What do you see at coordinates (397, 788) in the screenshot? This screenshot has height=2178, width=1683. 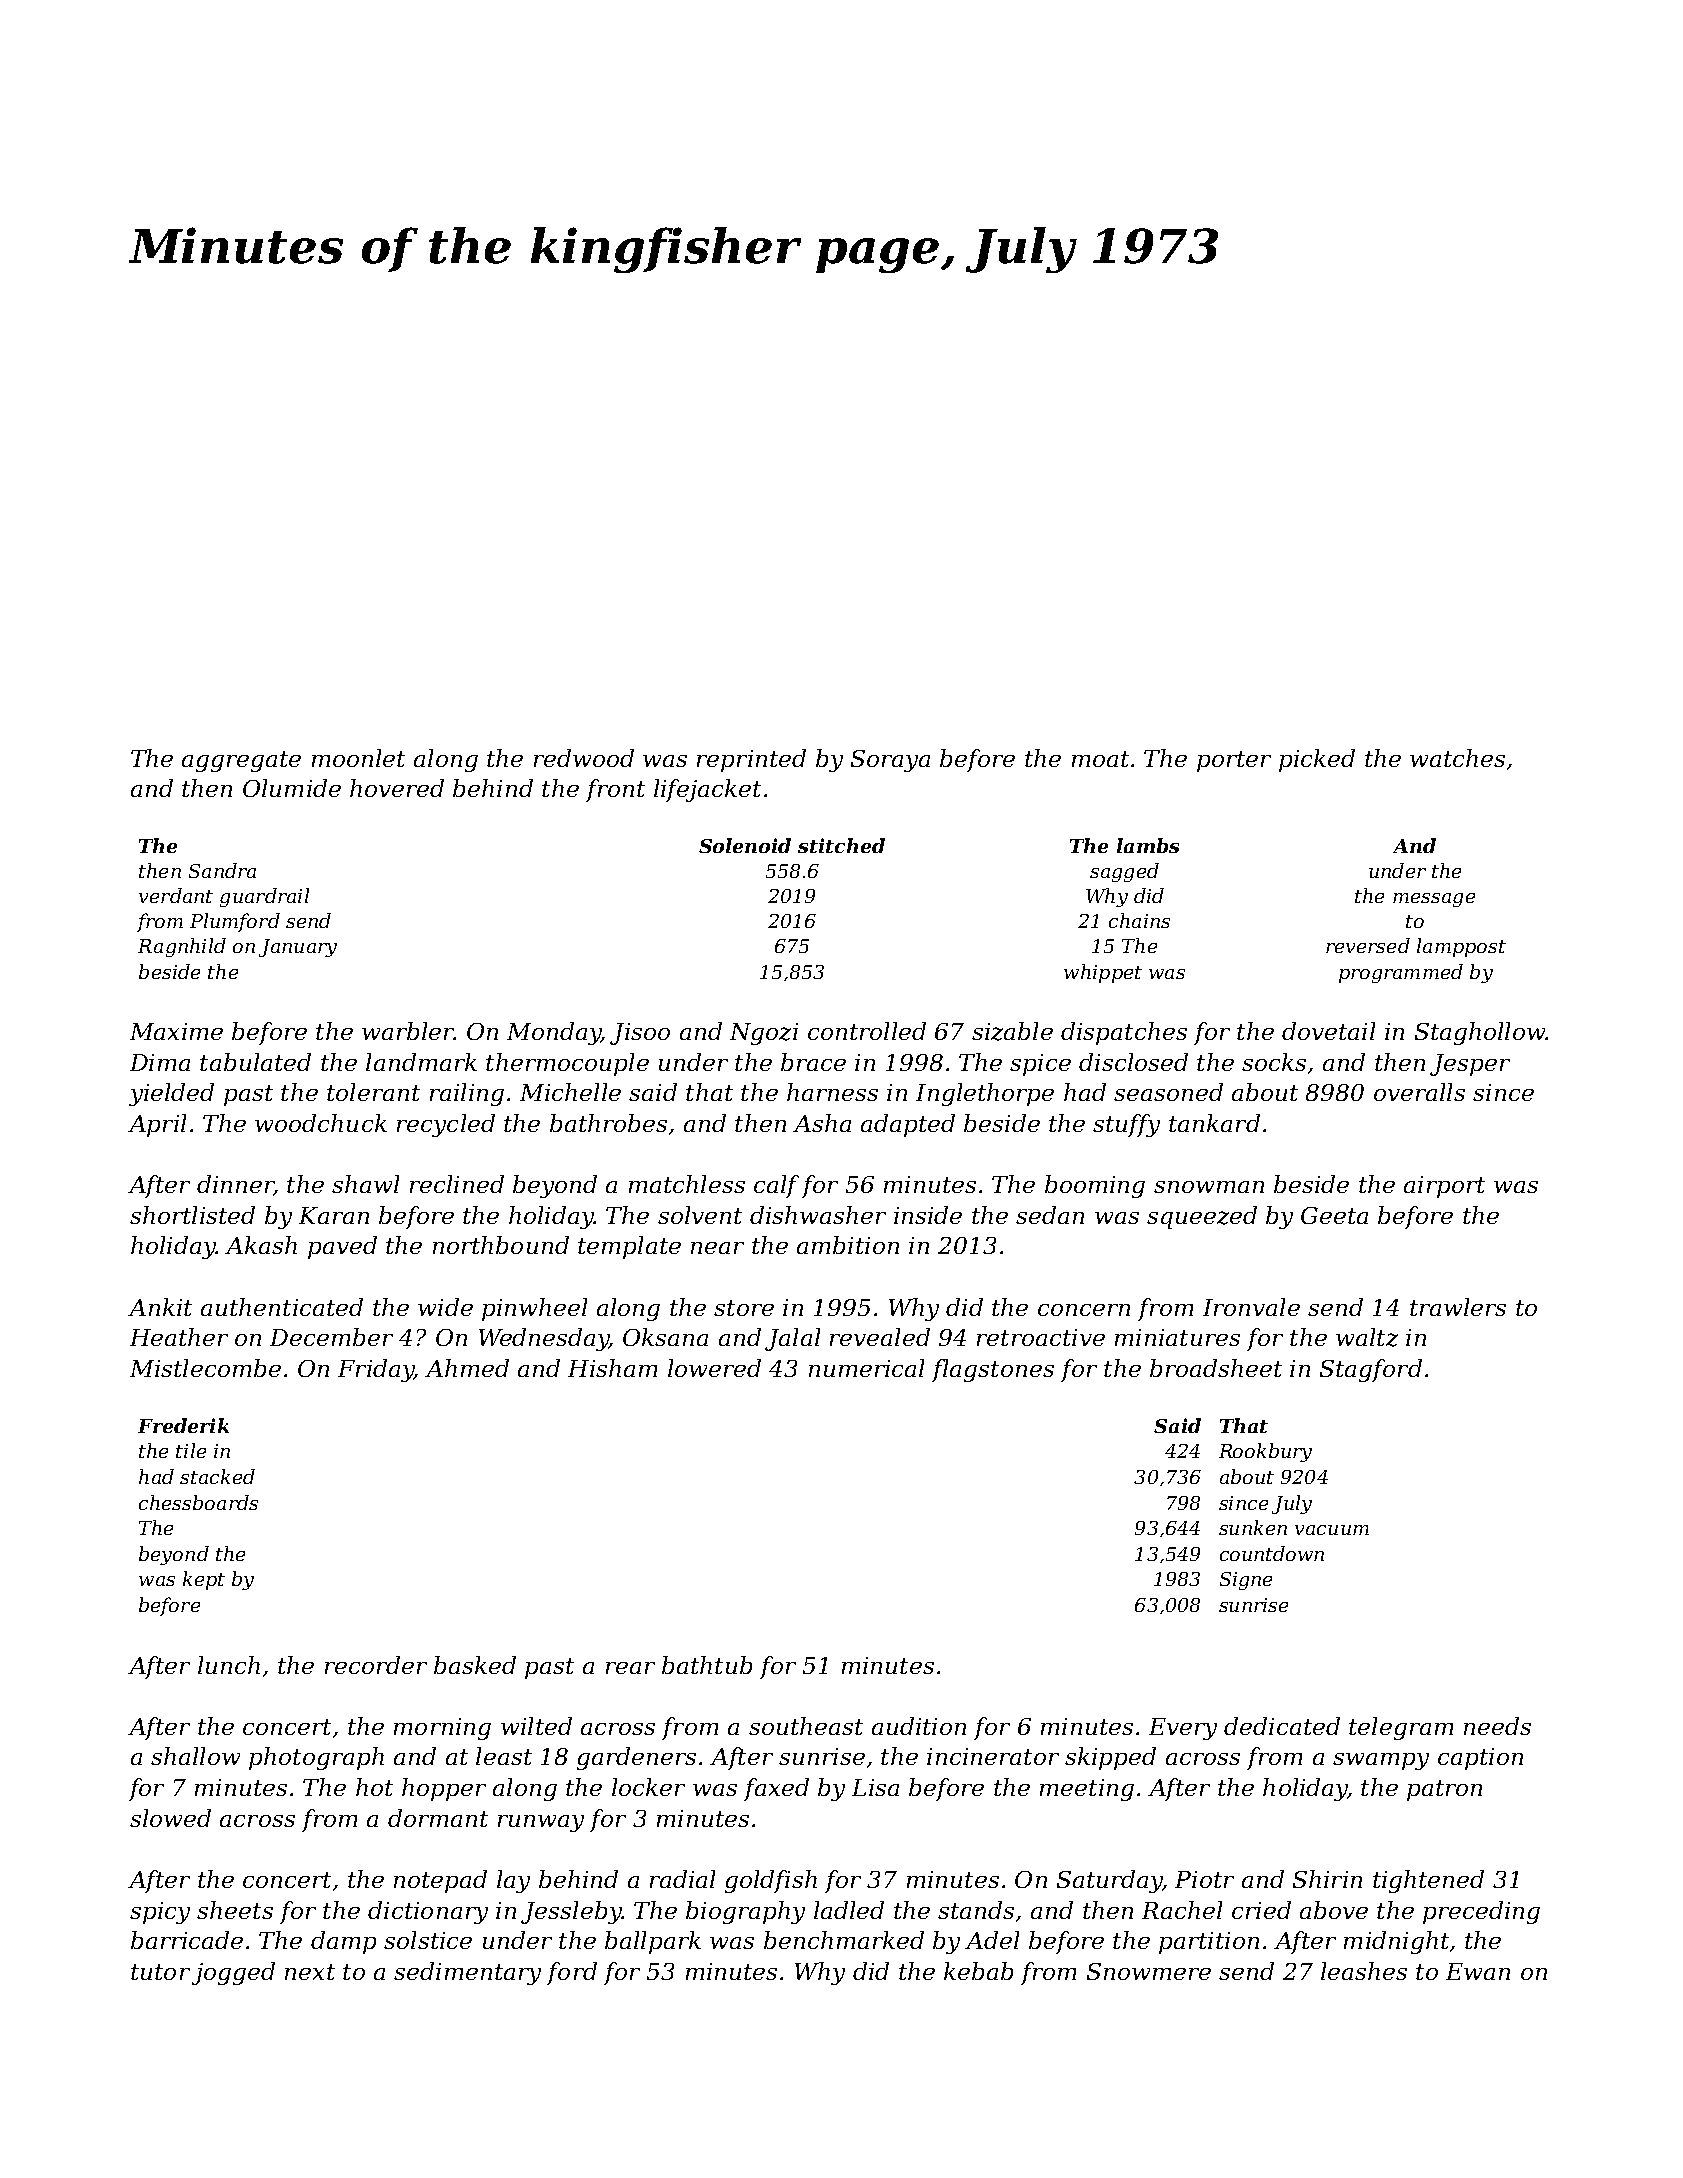 I see `hovered` at bounding box center [397, 788].
